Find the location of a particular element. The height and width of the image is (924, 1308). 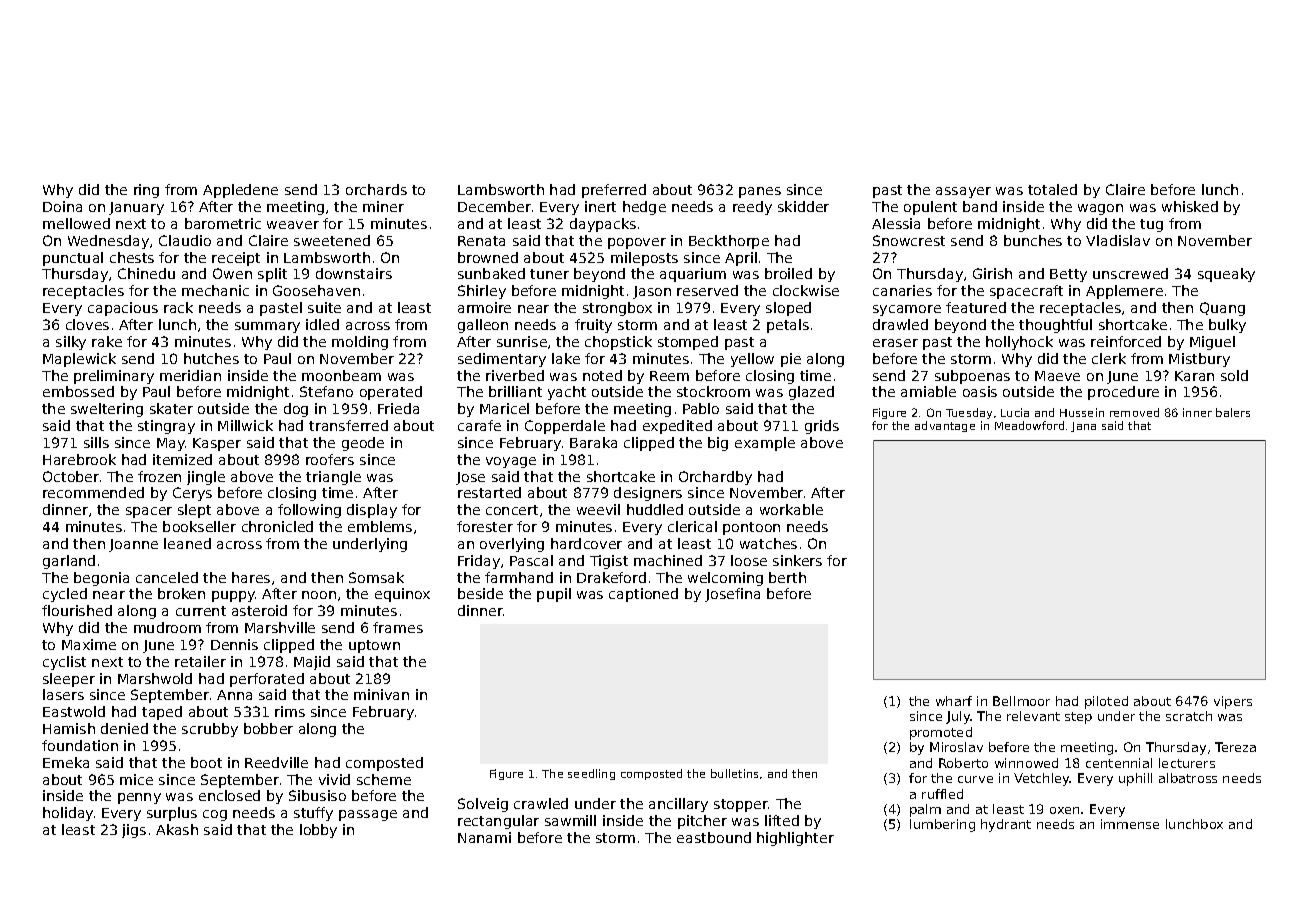

bulletins is located at coordinates (734, 773).
